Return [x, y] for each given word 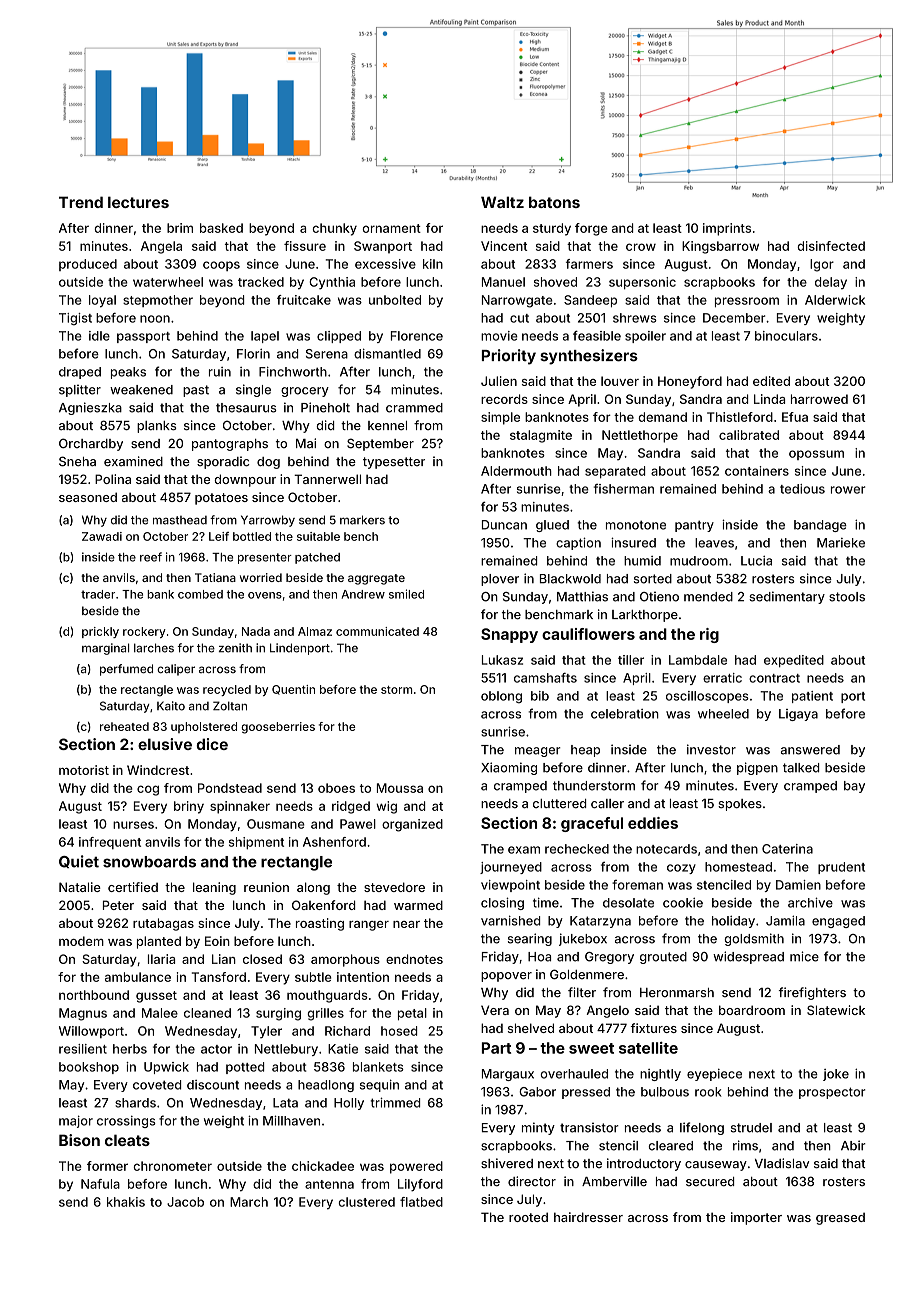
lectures [138, 202]
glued [552, 526]
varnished [510, 920]
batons [554, 202]
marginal [105, 649]
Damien [798, 885]
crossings [126, 1122]
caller [607, 804]
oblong [501, 697]
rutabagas [163, 924]
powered [416, 1167]
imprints [727, 229]
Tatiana [215, 577]
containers [757, 471]
